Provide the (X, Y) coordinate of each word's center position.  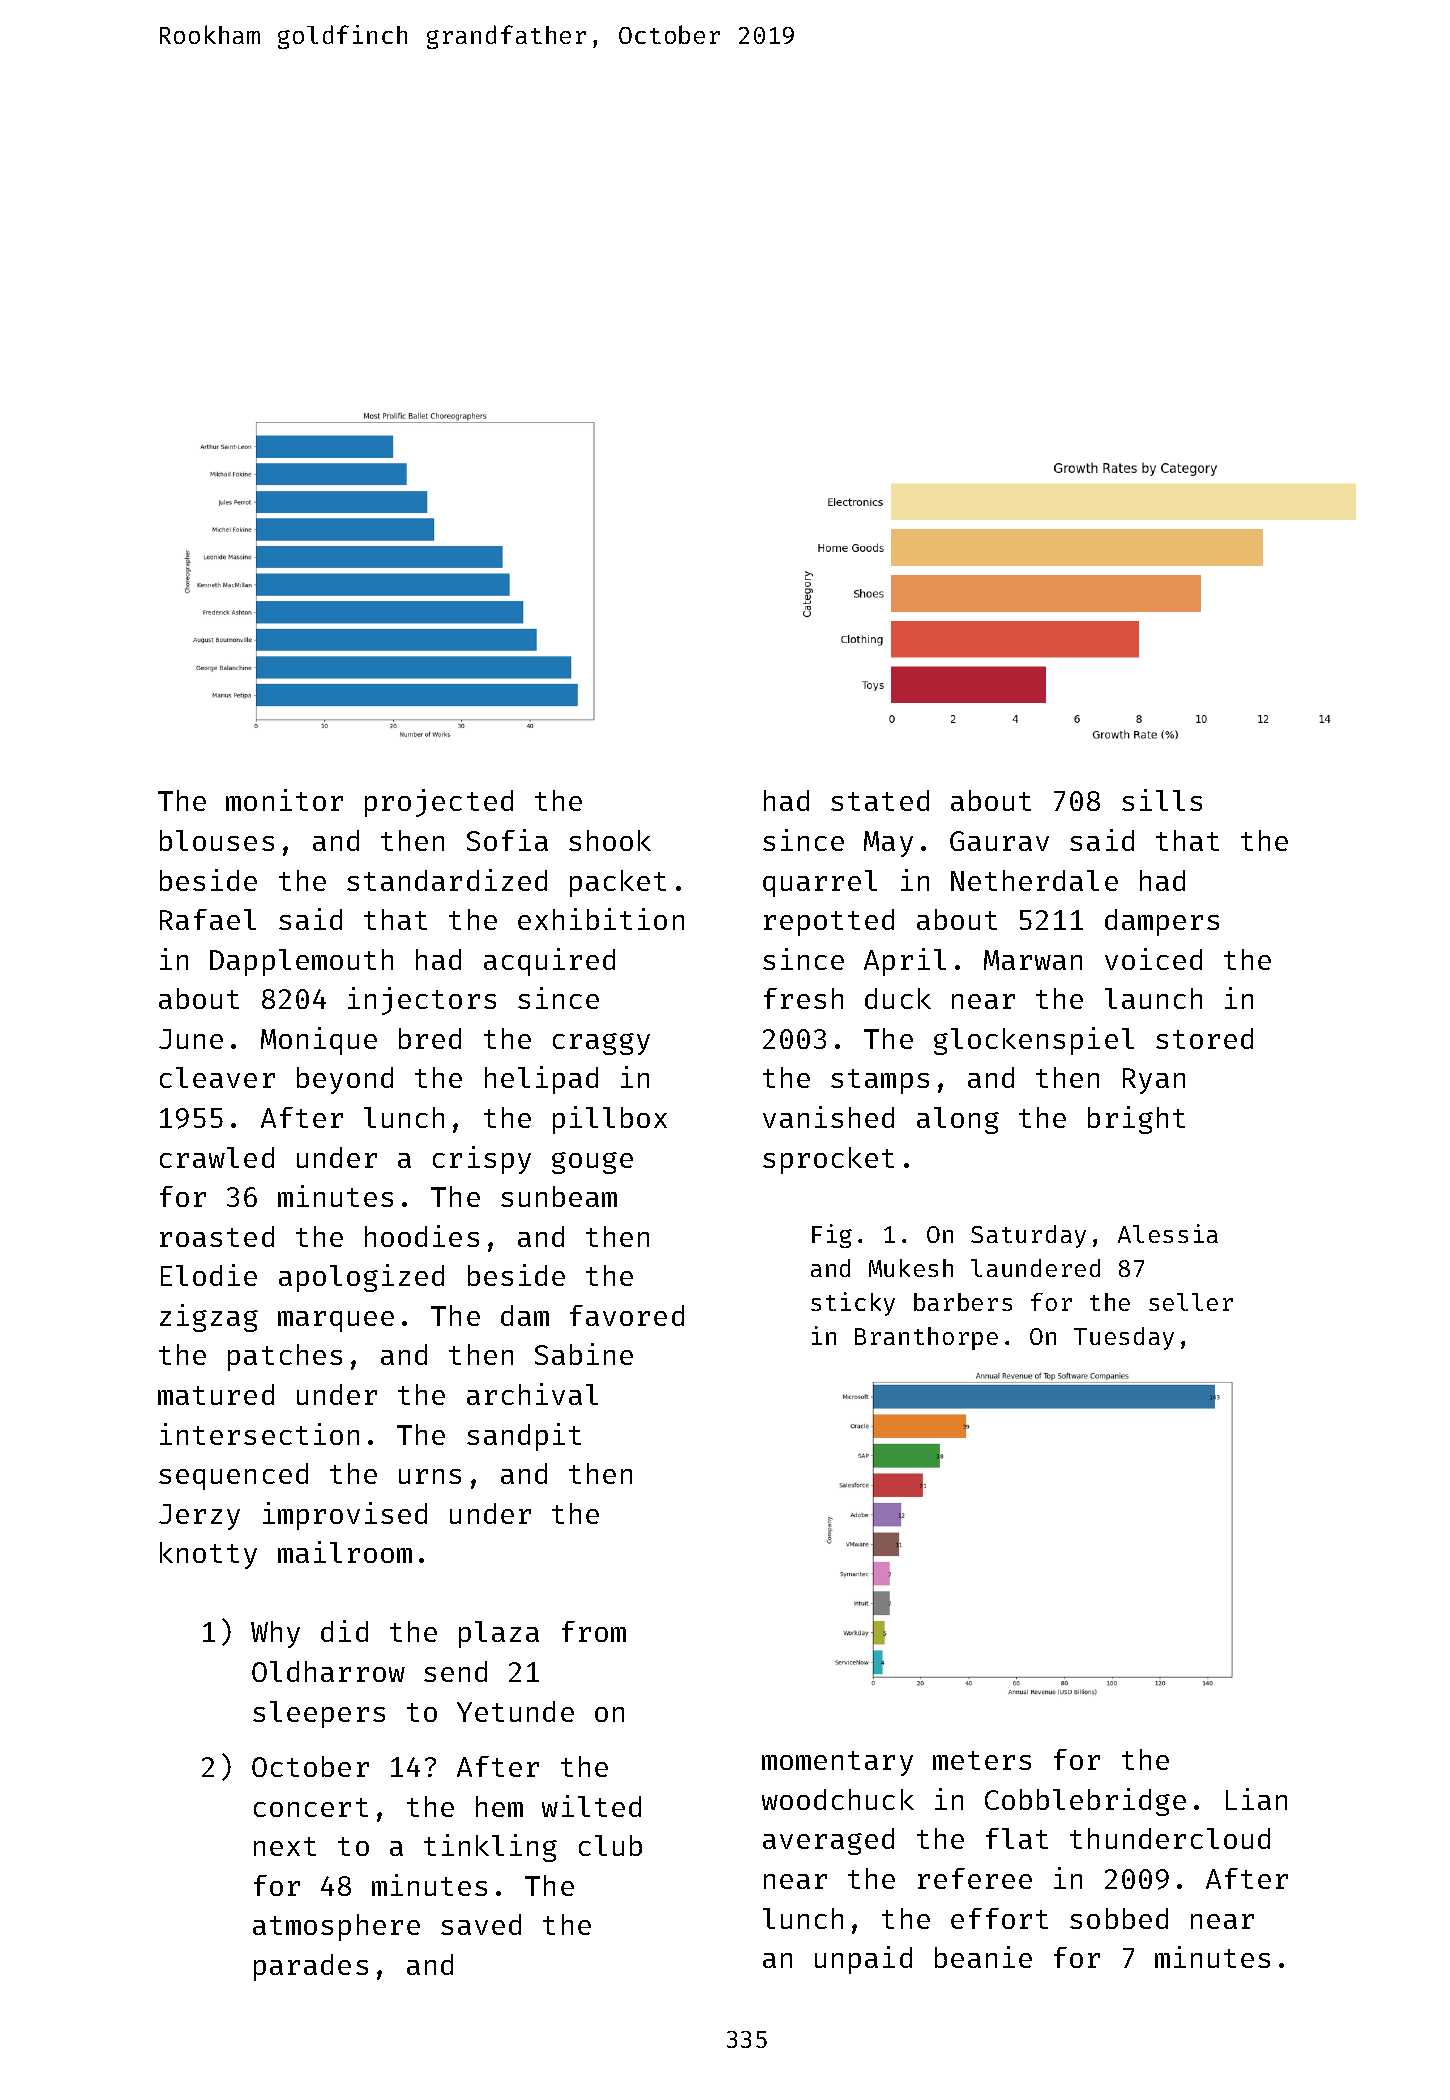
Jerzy (199, 1517)
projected (439, 803)
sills (1162, 800)
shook (610, 840)
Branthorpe (926, 1338)
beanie (983, 1957)
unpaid (863, 1960)
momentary (837, 1763)
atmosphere (336, 1927)
